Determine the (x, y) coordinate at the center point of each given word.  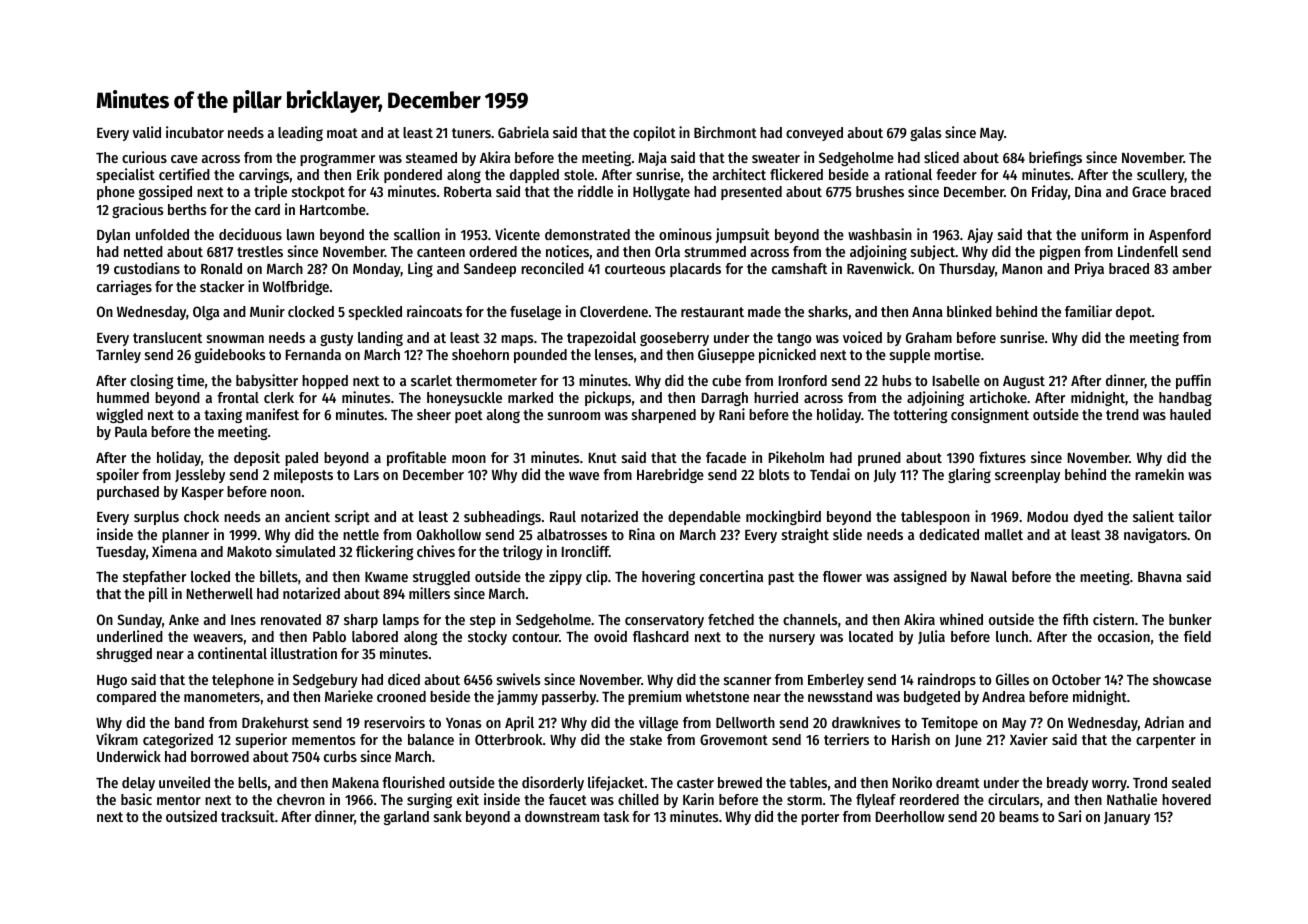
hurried (776, 397)
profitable (416, 458)
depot (1134, 313)
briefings (1055, 158)
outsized (191, 816)
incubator (195, 132)
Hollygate (661, 193)
